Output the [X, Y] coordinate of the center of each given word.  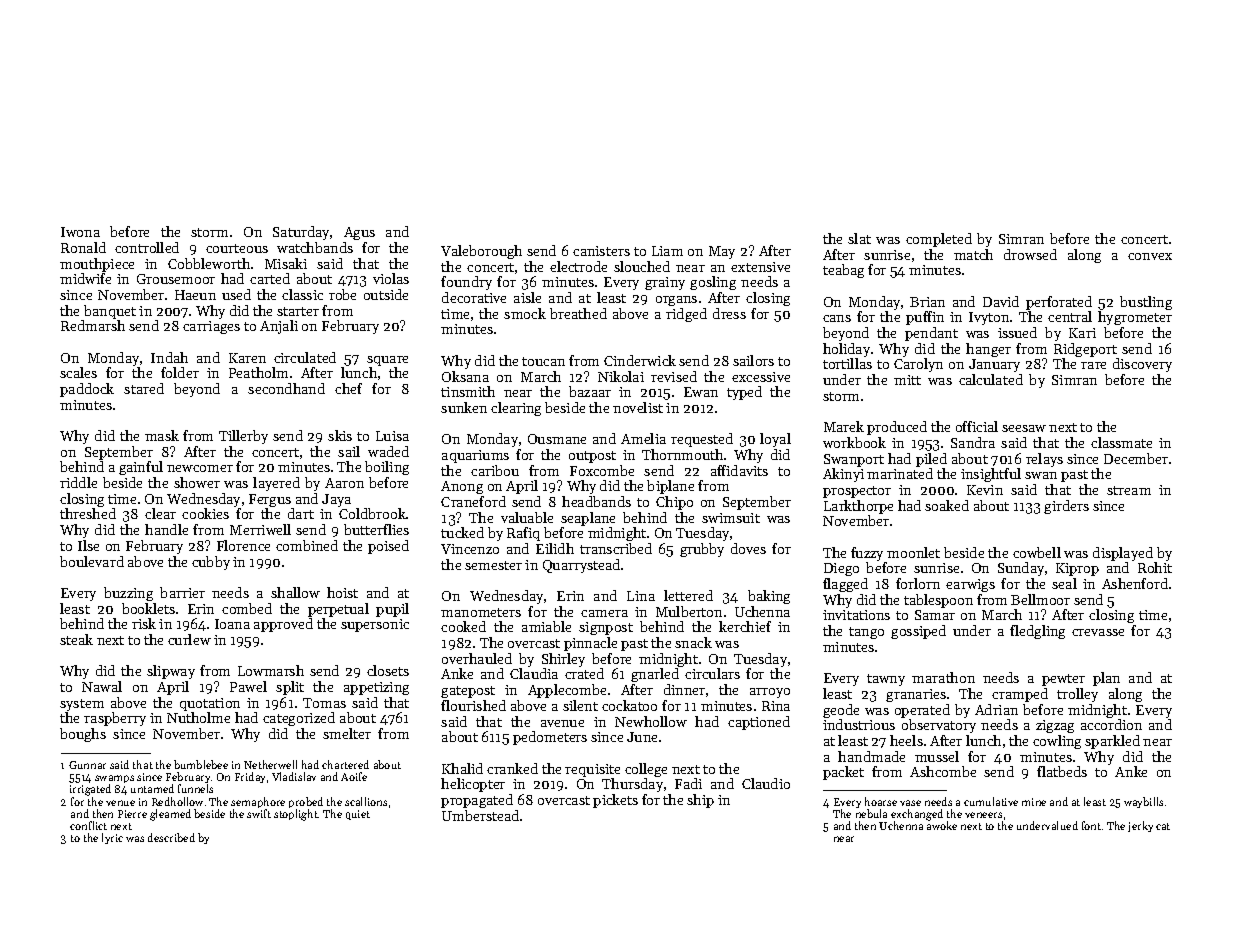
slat [859, 238]
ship [700, 801]
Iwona [80, 232]
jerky [1140, 826]
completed [939, 240]
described [171, 837]
